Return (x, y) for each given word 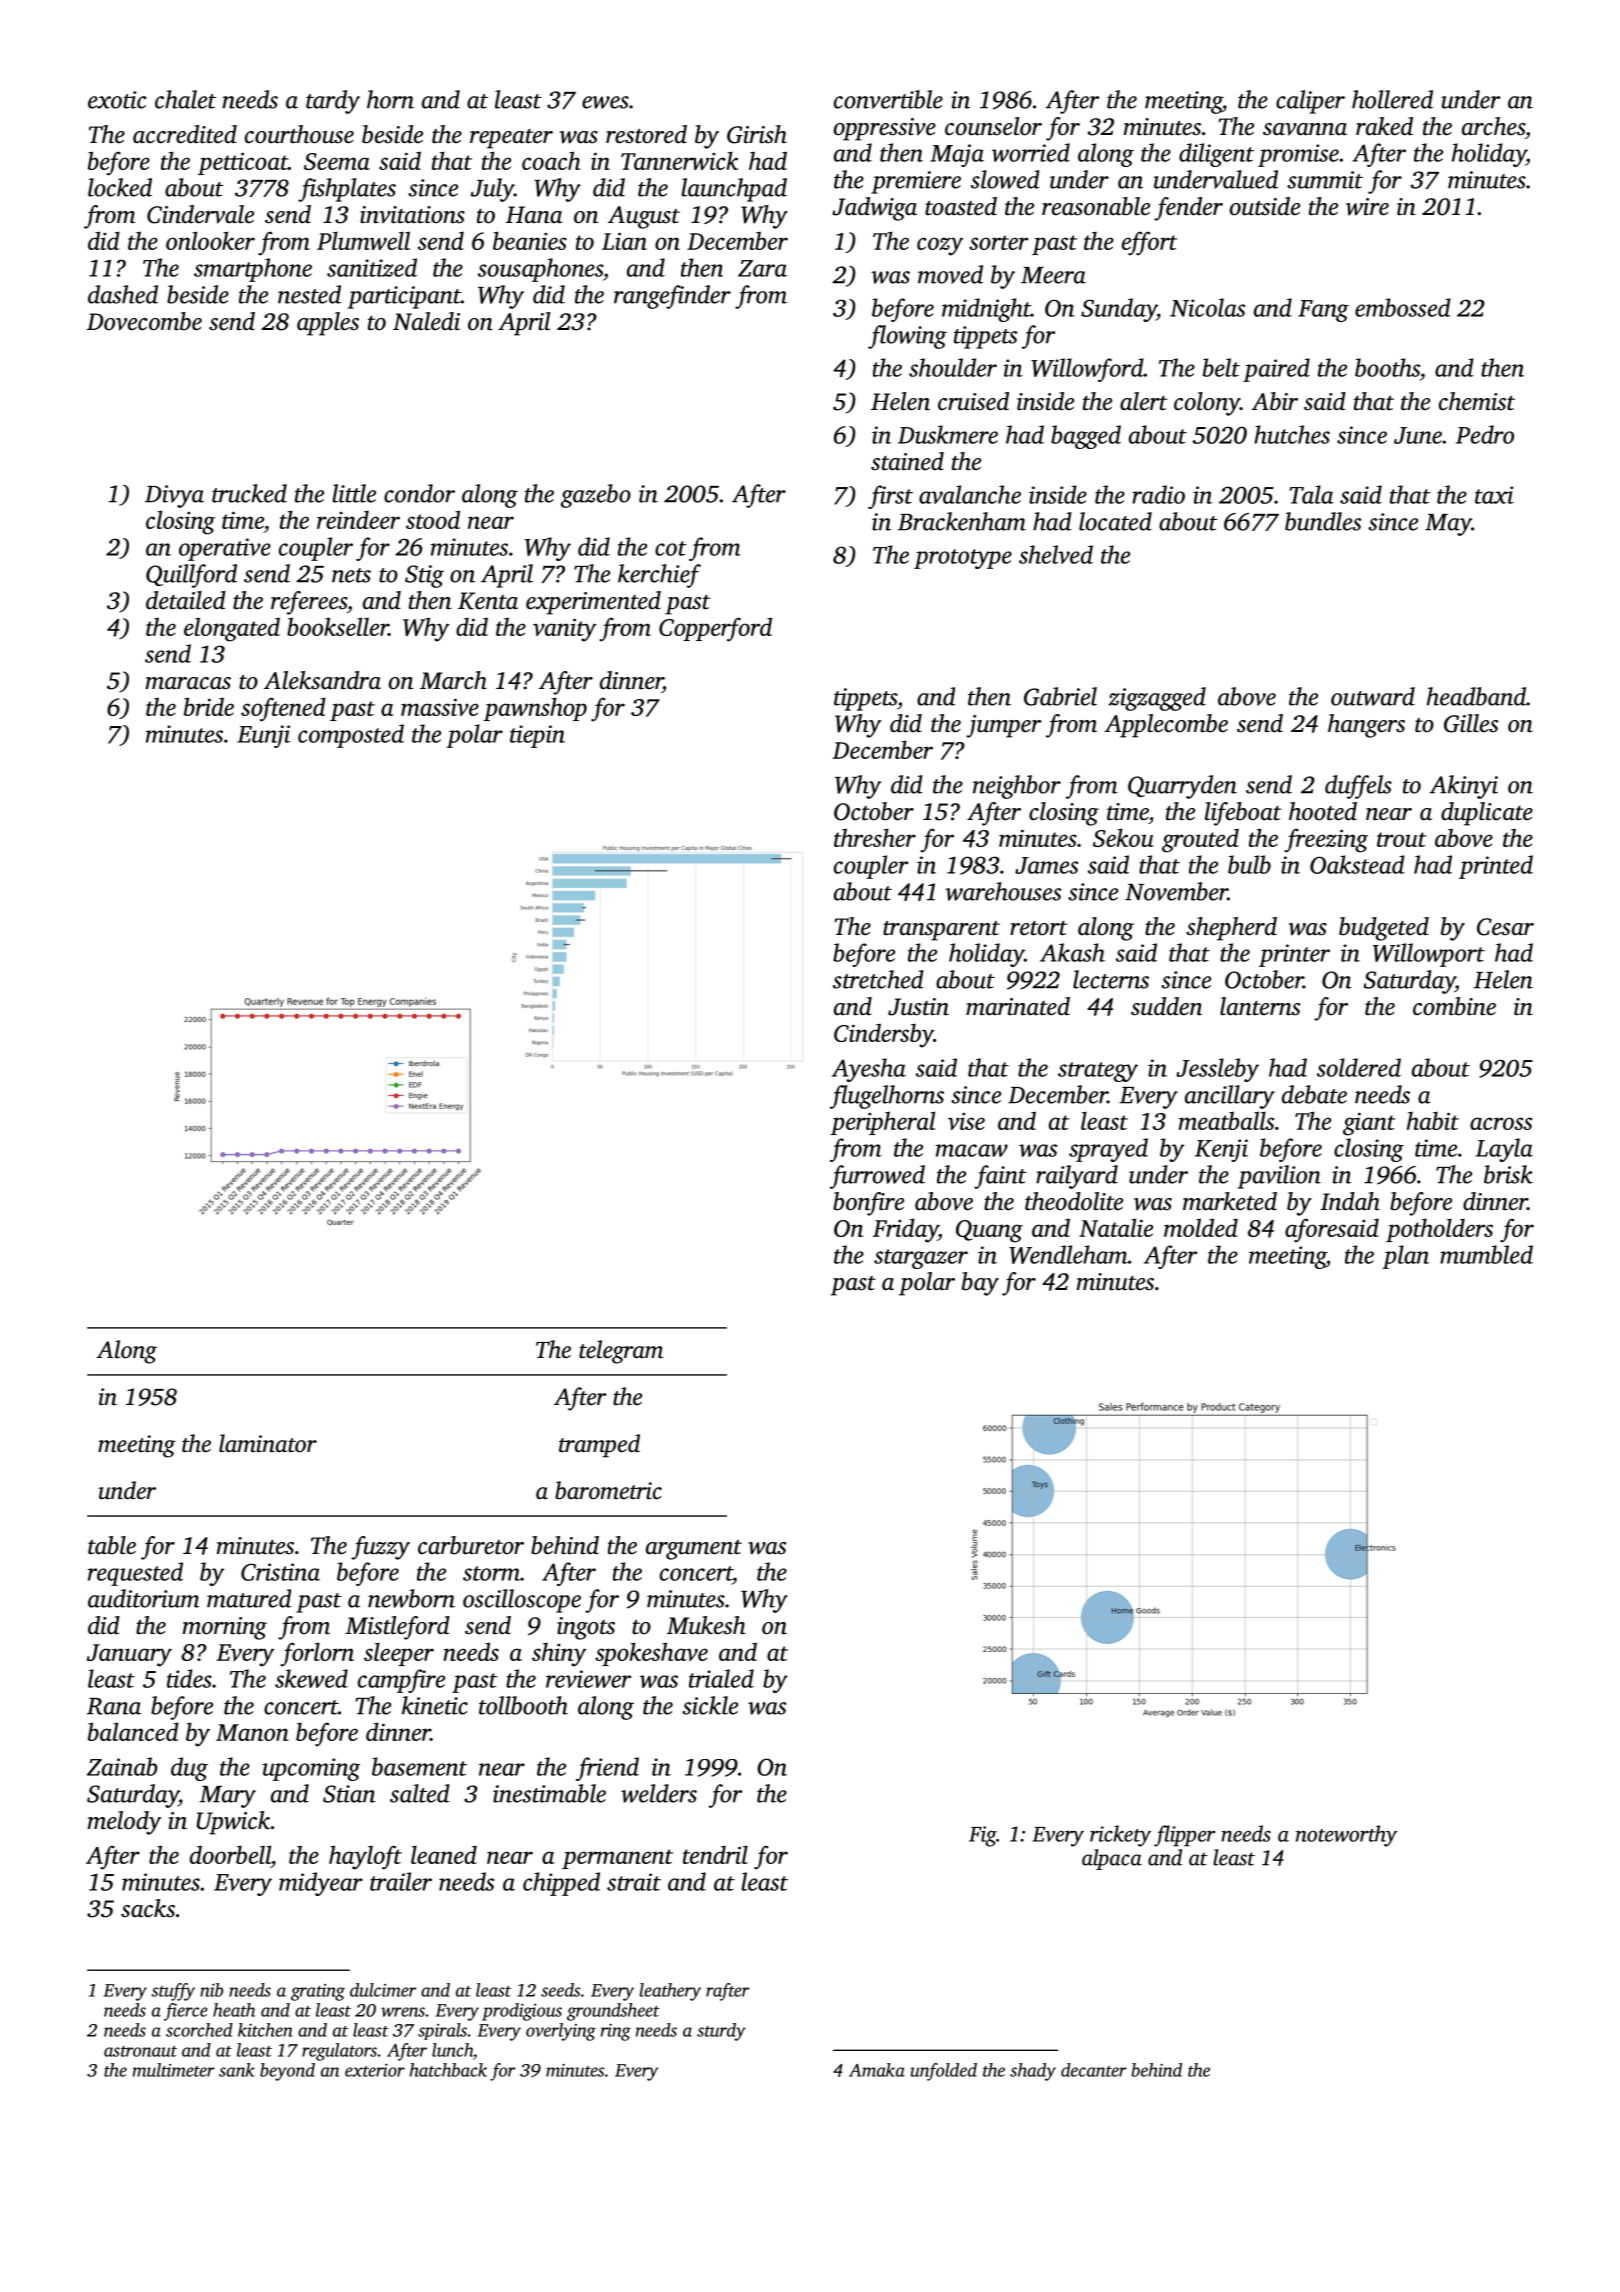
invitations (412, 215)
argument (694, 1550)
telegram (621, 1352)
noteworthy (1346, 1836)
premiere (916, 182)
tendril (715, 1854)
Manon (252, 1732)
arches (1493, 126)
